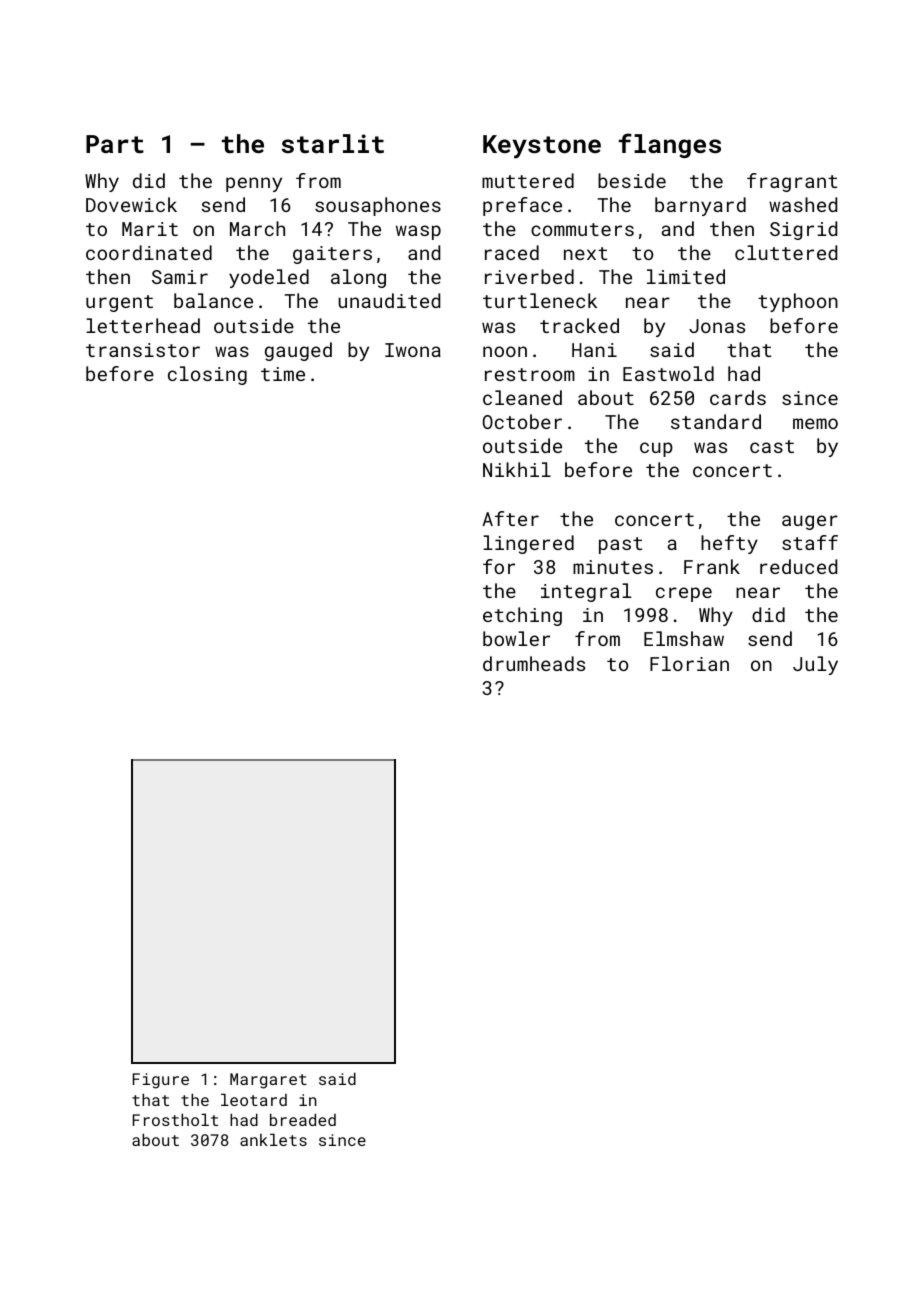 The height and width of the image is (1314, 924). I want to click on letterhead, so click(143, 325).
